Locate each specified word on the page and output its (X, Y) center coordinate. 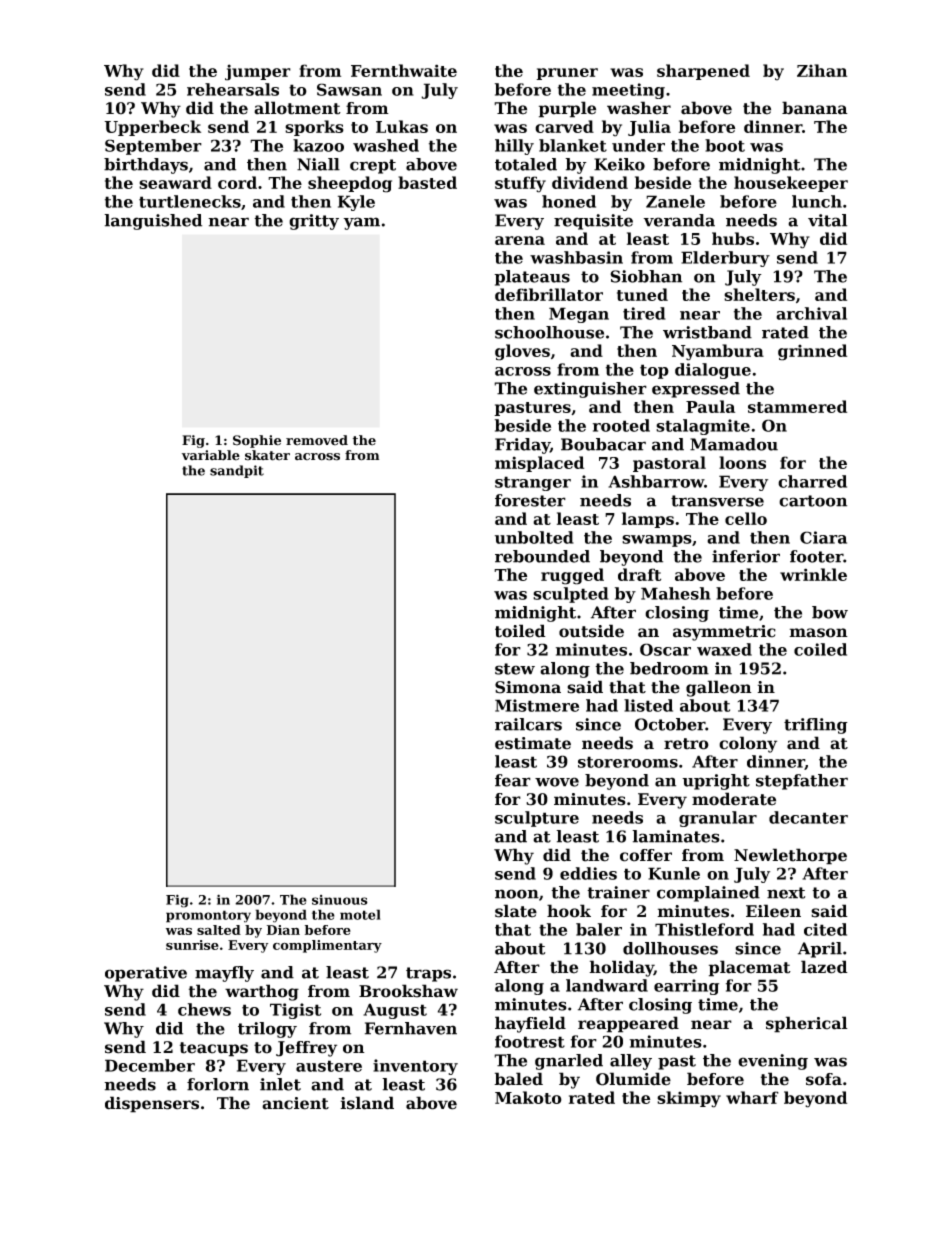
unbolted (534, 537)
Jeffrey (306, 1049)
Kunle (674, 873)
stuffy (520, 184)
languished (153, 222)
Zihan (822, 70)
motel (360, 914)
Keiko (619, 164)
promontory (208, 916)
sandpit (237, 471)
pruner (567, 74)
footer (817, 556)
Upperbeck (152, 128)
